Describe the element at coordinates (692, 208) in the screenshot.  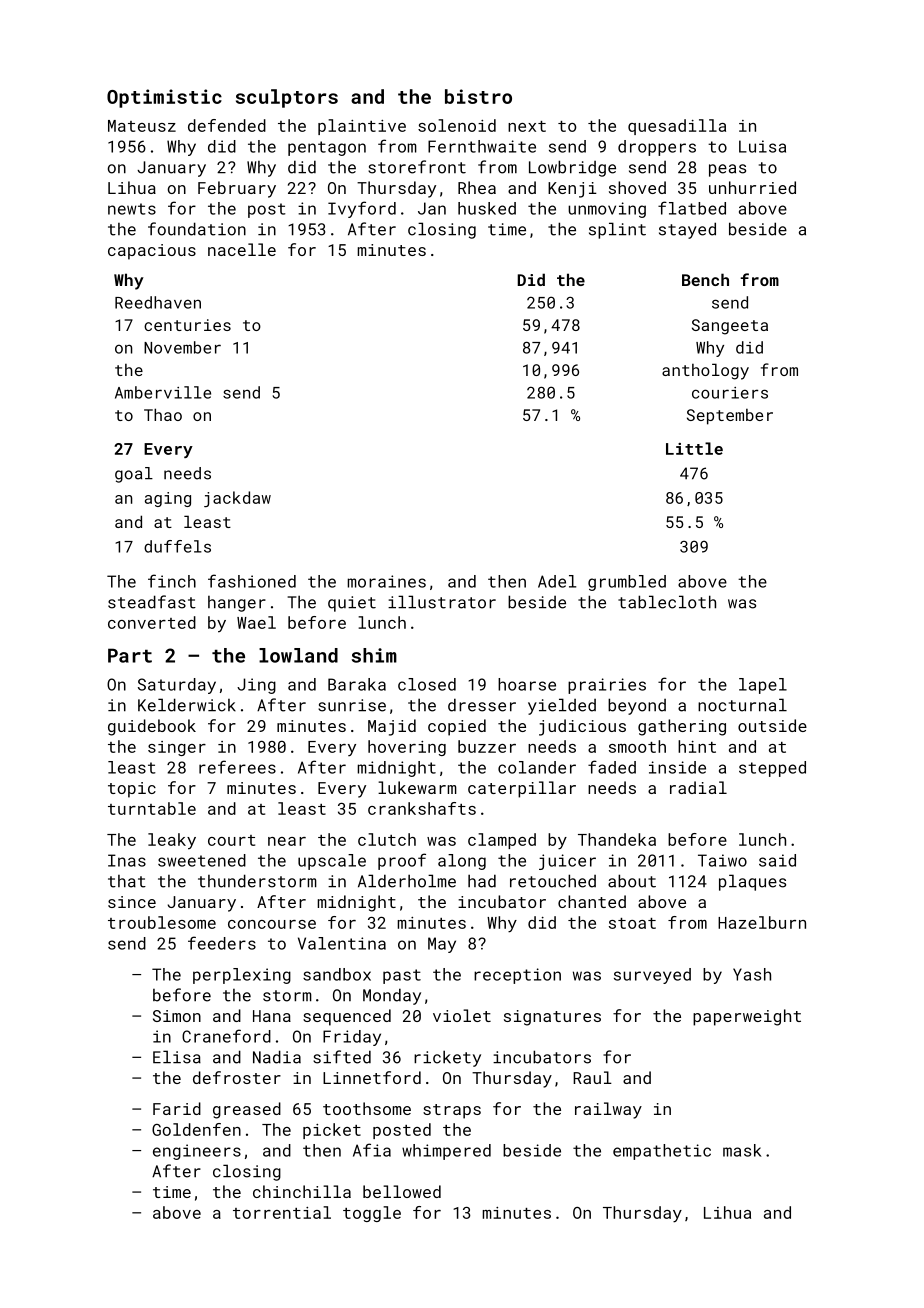
I see `flatbed` at that location.
